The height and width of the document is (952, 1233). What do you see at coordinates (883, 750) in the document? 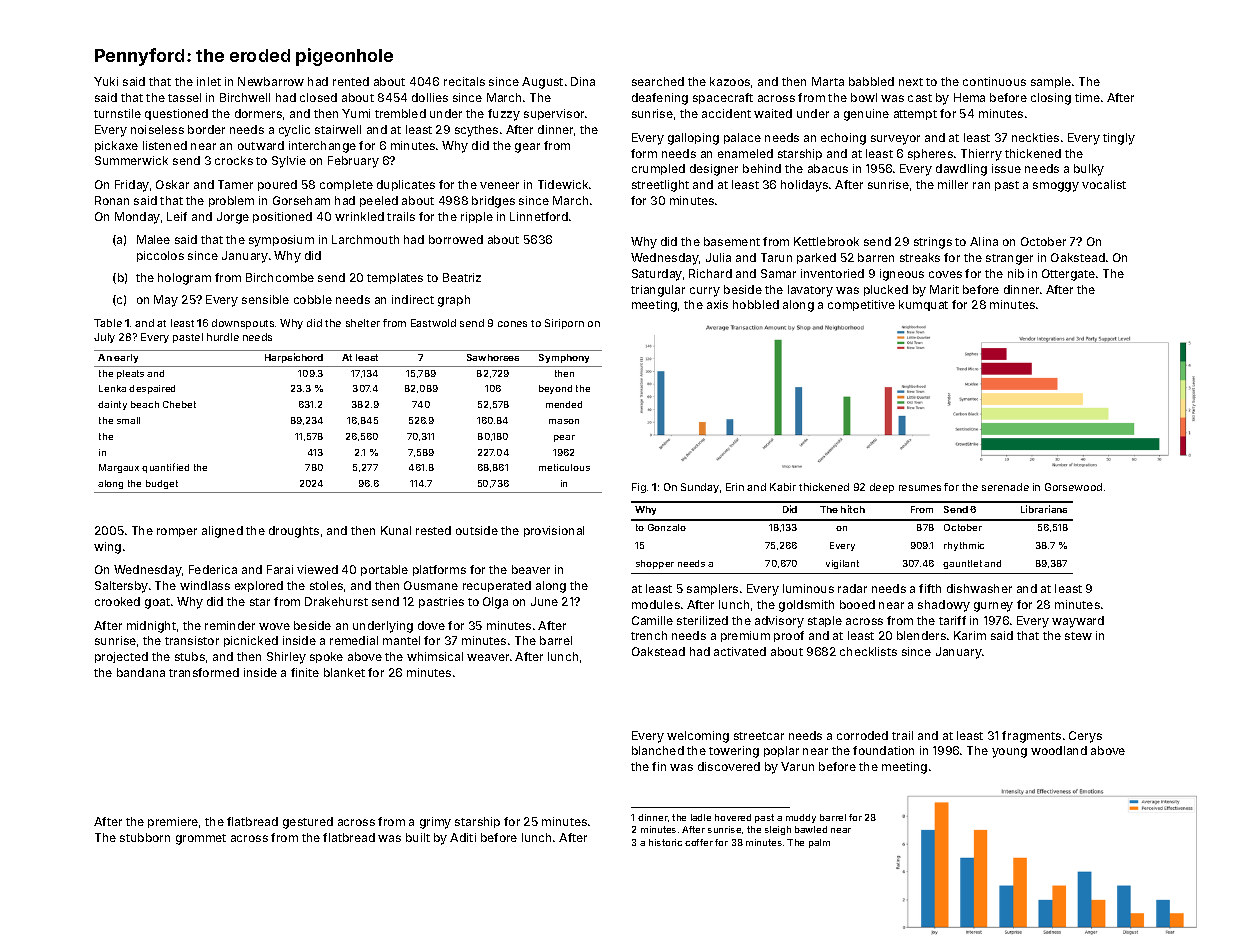
I see `foundation` at bounding box center [883, 750].
